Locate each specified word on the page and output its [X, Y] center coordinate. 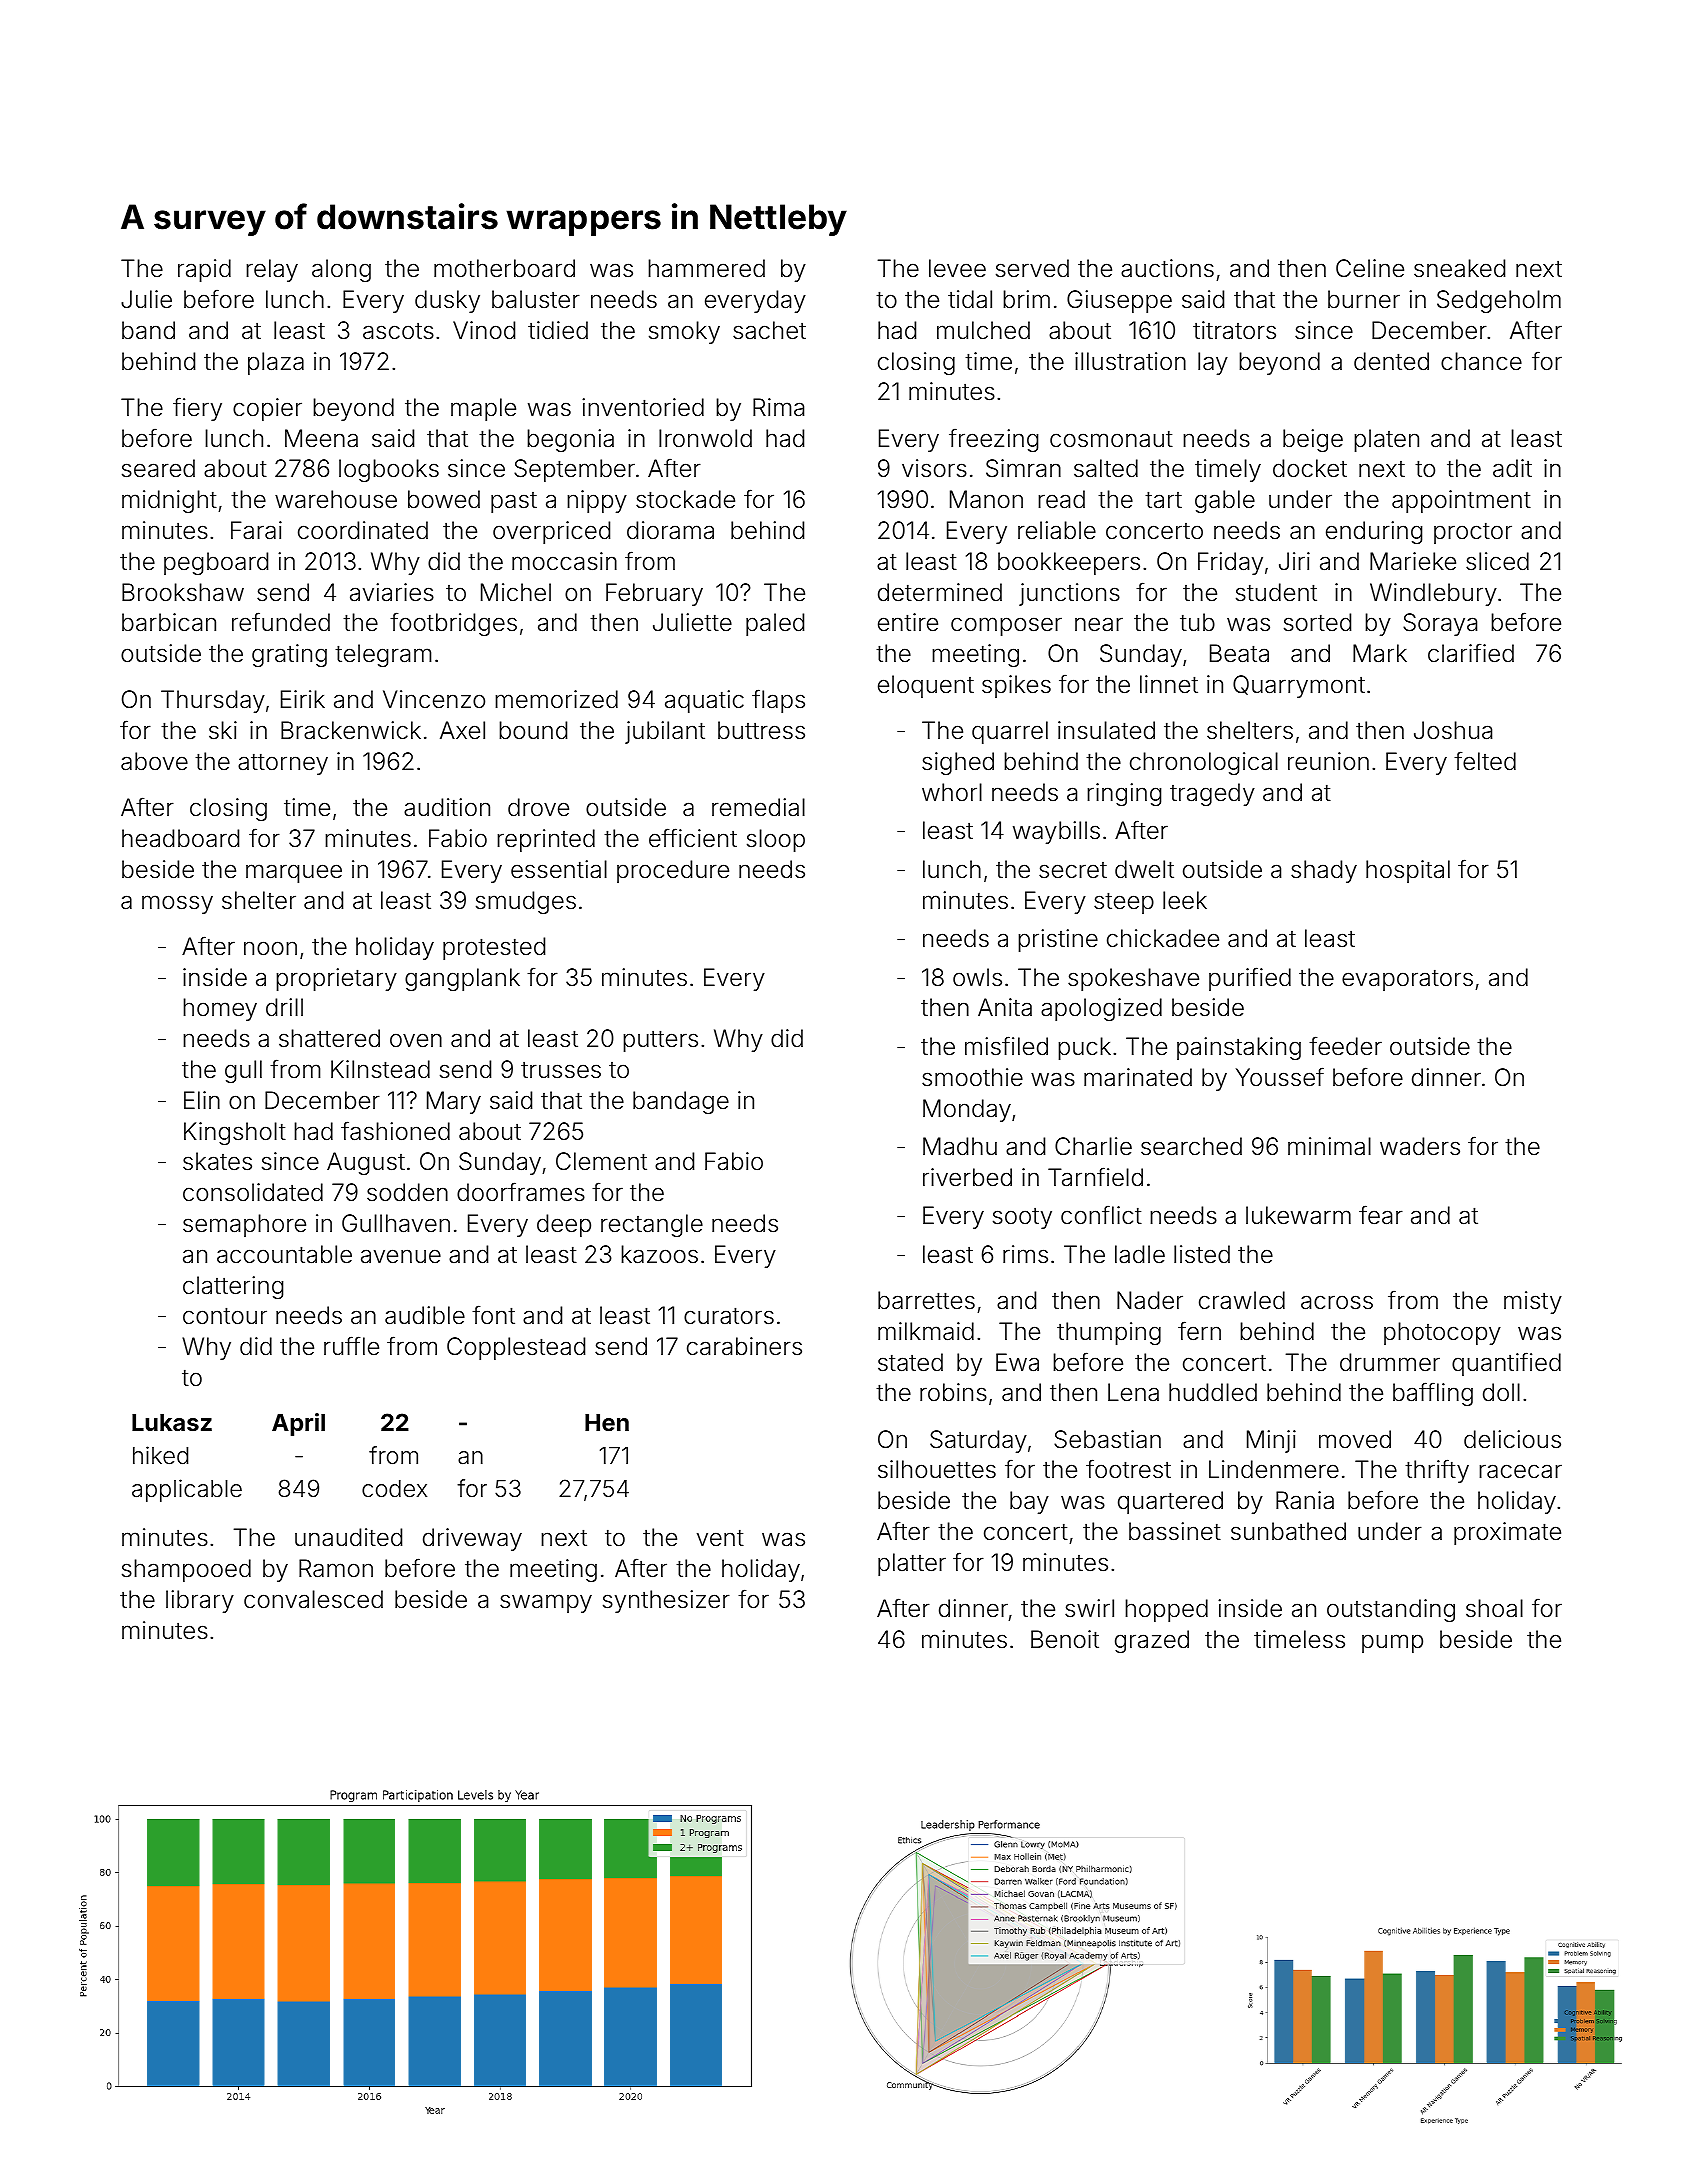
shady [1324, 871]
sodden [407, 1192]
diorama [670, 530]
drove [538, 807]
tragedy [1212, 794]
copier [267, 409]
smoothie [972, 1077]
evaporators [1407, 980]
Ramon [336, 1568]
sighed [958, 763]
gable [1225, 501]
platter [912, 1564]
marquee [294, 873]
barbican [169, 622]
